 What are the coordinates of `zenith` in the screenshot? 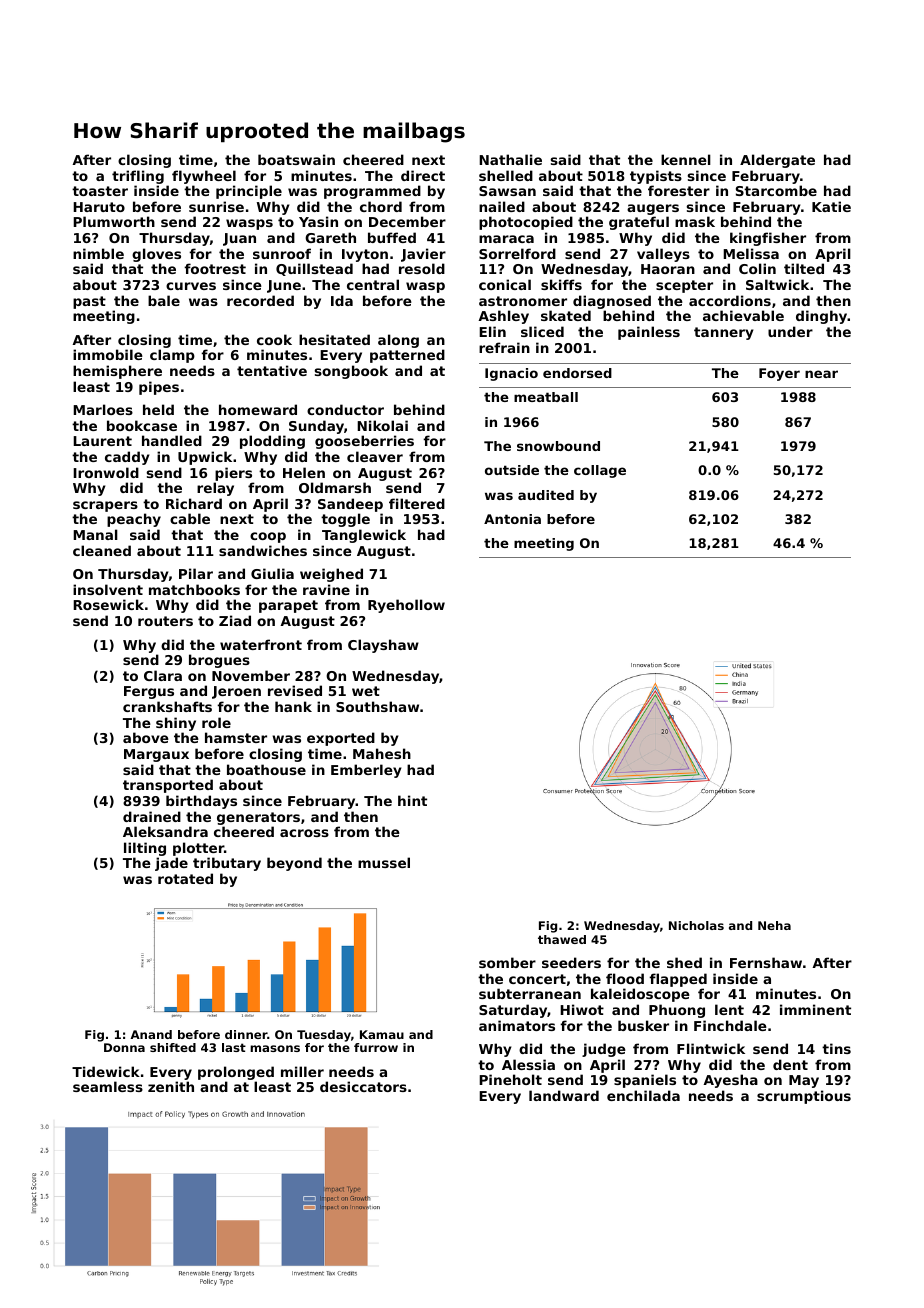 It's located at (171, 1086).
